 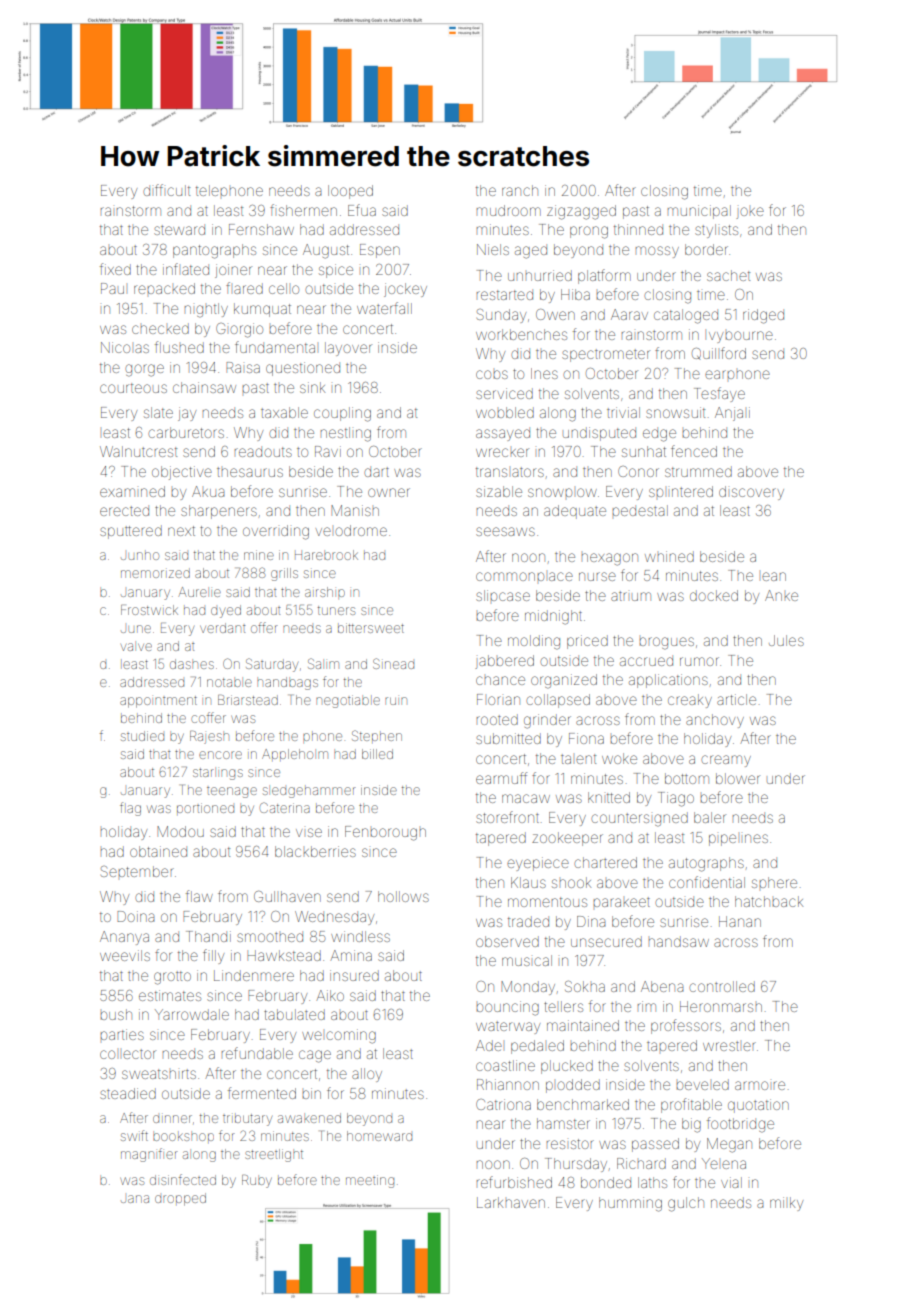 What do you see at coordinates (504, 295) in the screenshot?
I see `restarted` at bounding box center [504, 295].
